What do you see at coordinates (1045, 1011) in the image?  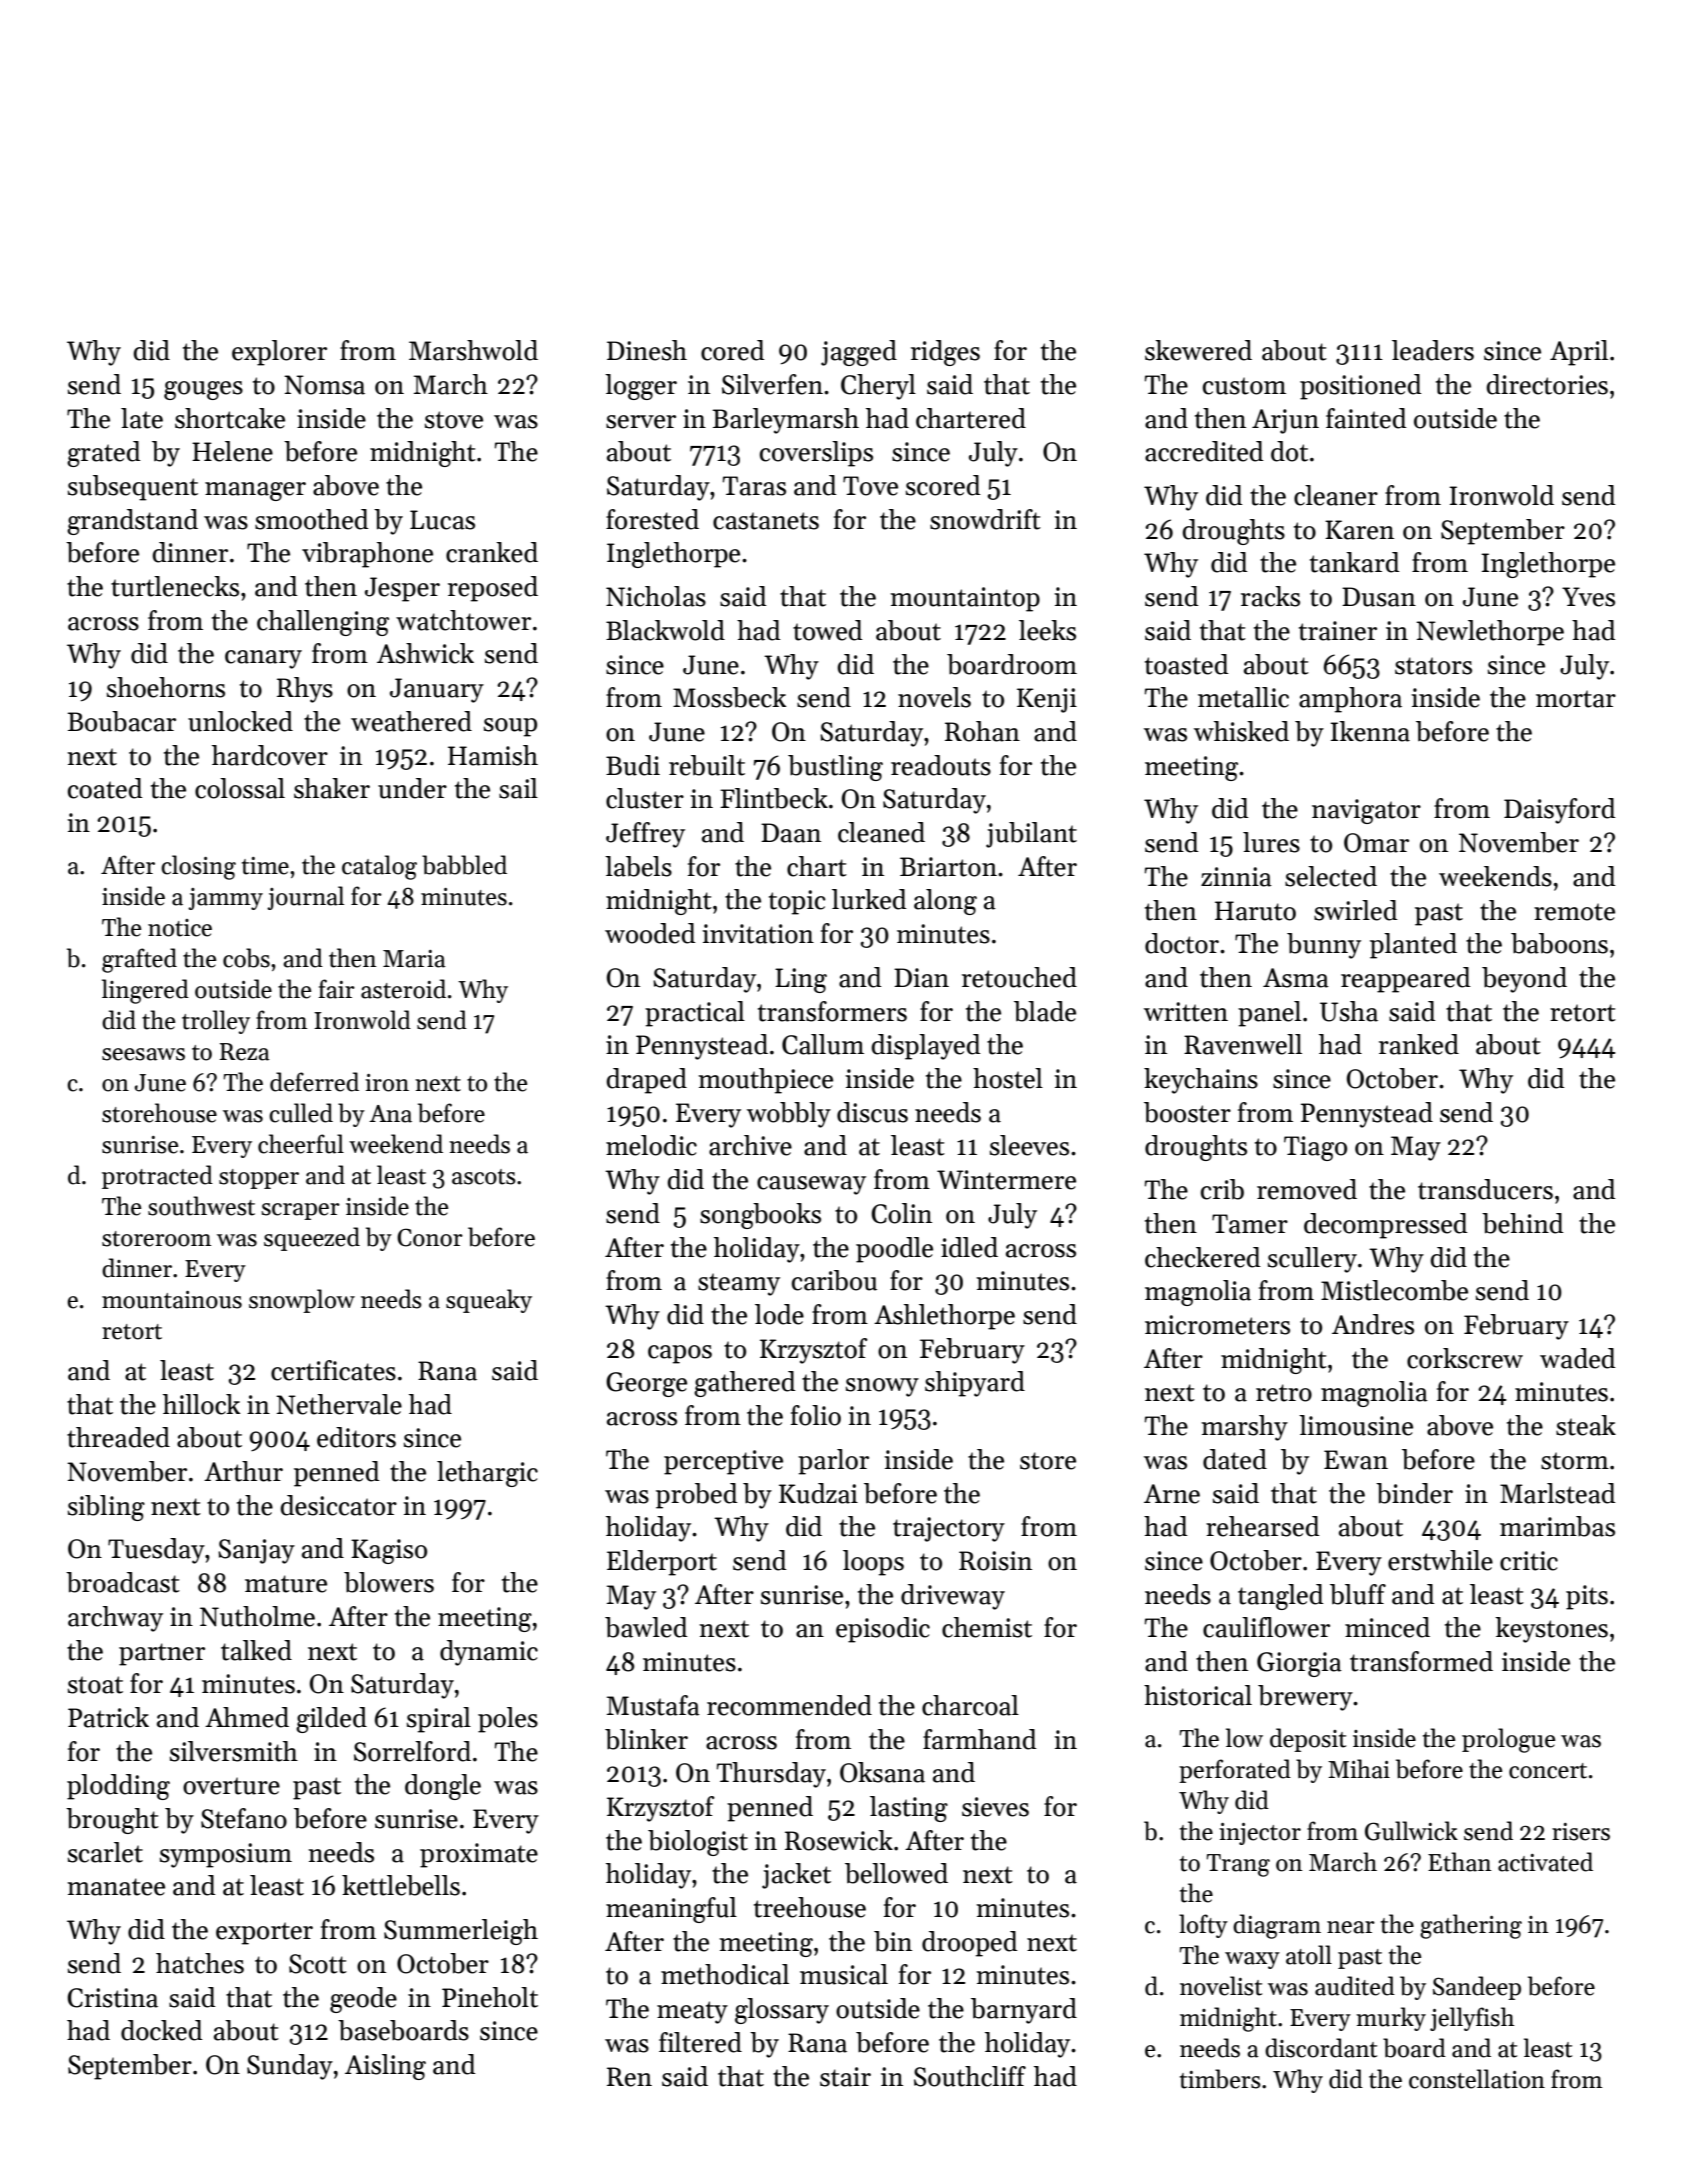 I see `blade` at bounding box center [1045, 1011].
